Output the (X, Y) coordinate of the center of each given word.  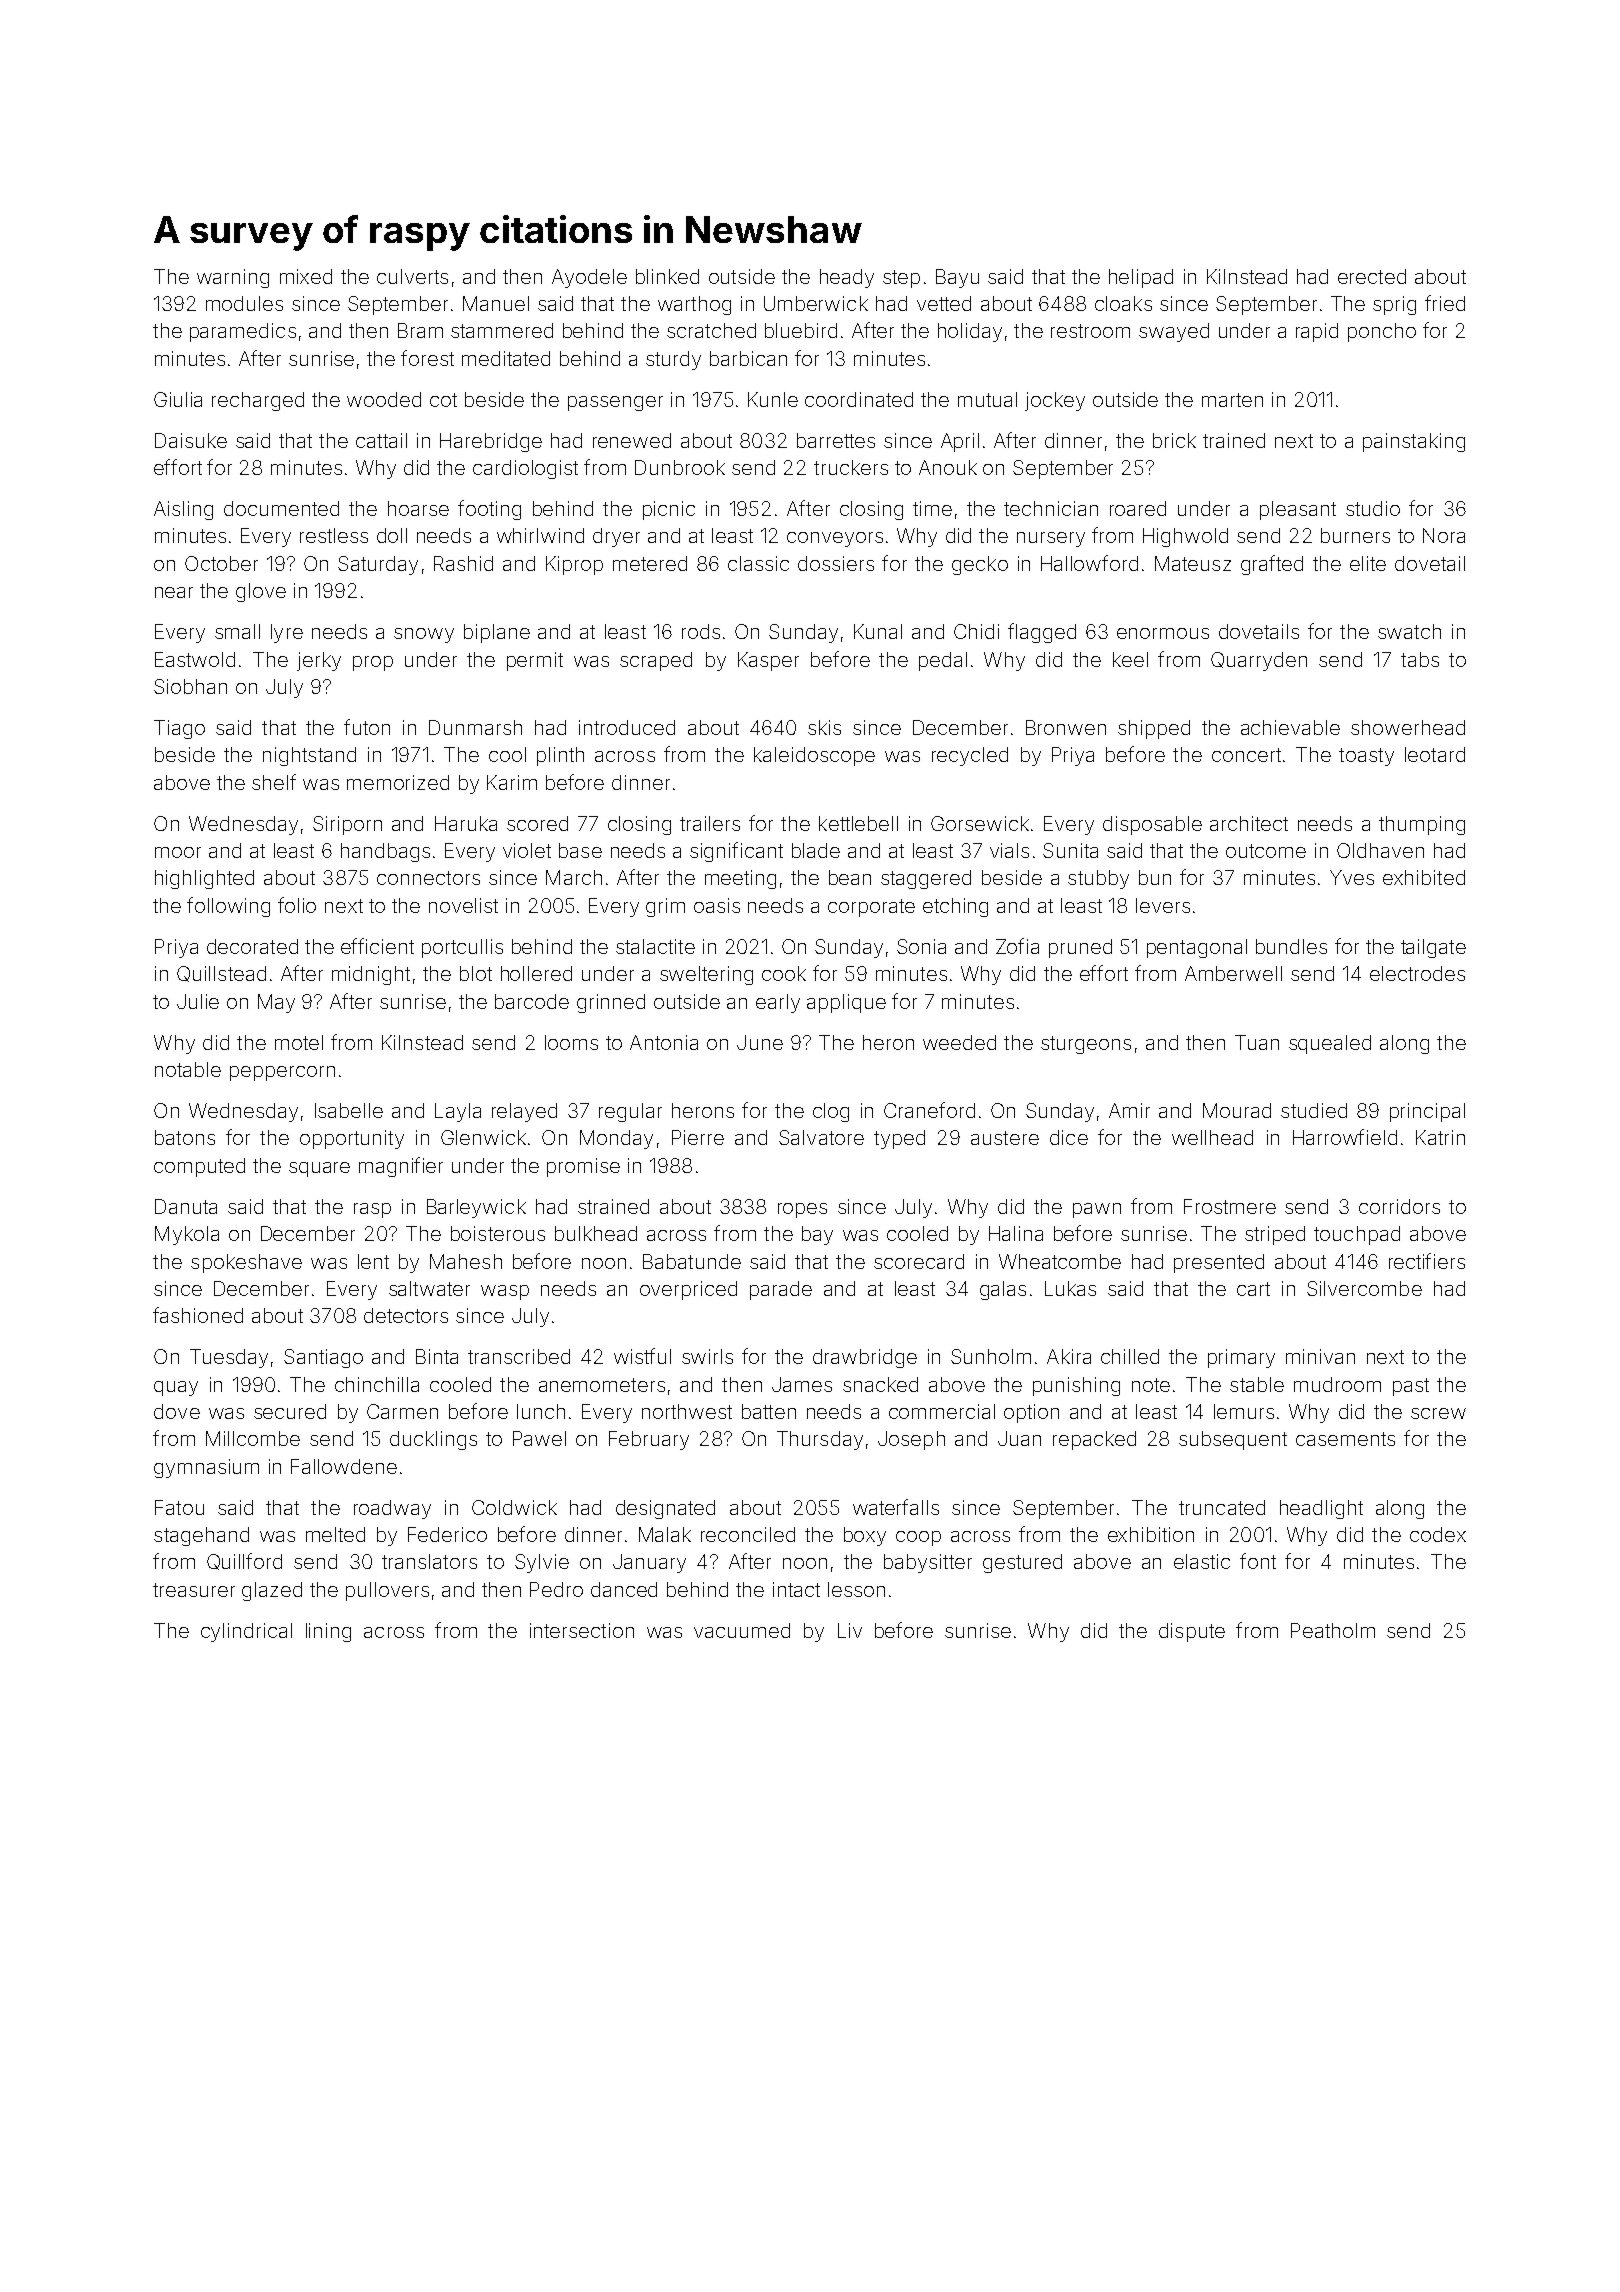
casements (1345, 1439)
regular (630, 1112)
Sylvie (542, 1563)
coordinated (859, 399)
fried (1445, 303)
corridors (1399, 1206)
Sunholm (991, 1356)
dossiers (836, 563)
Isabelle (349, 1110)
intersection (582, 1630)
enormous (1163, 633)
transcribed (519, 1356)
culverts (412, 276)
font (1258, 1561)
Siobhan (190, 686)
